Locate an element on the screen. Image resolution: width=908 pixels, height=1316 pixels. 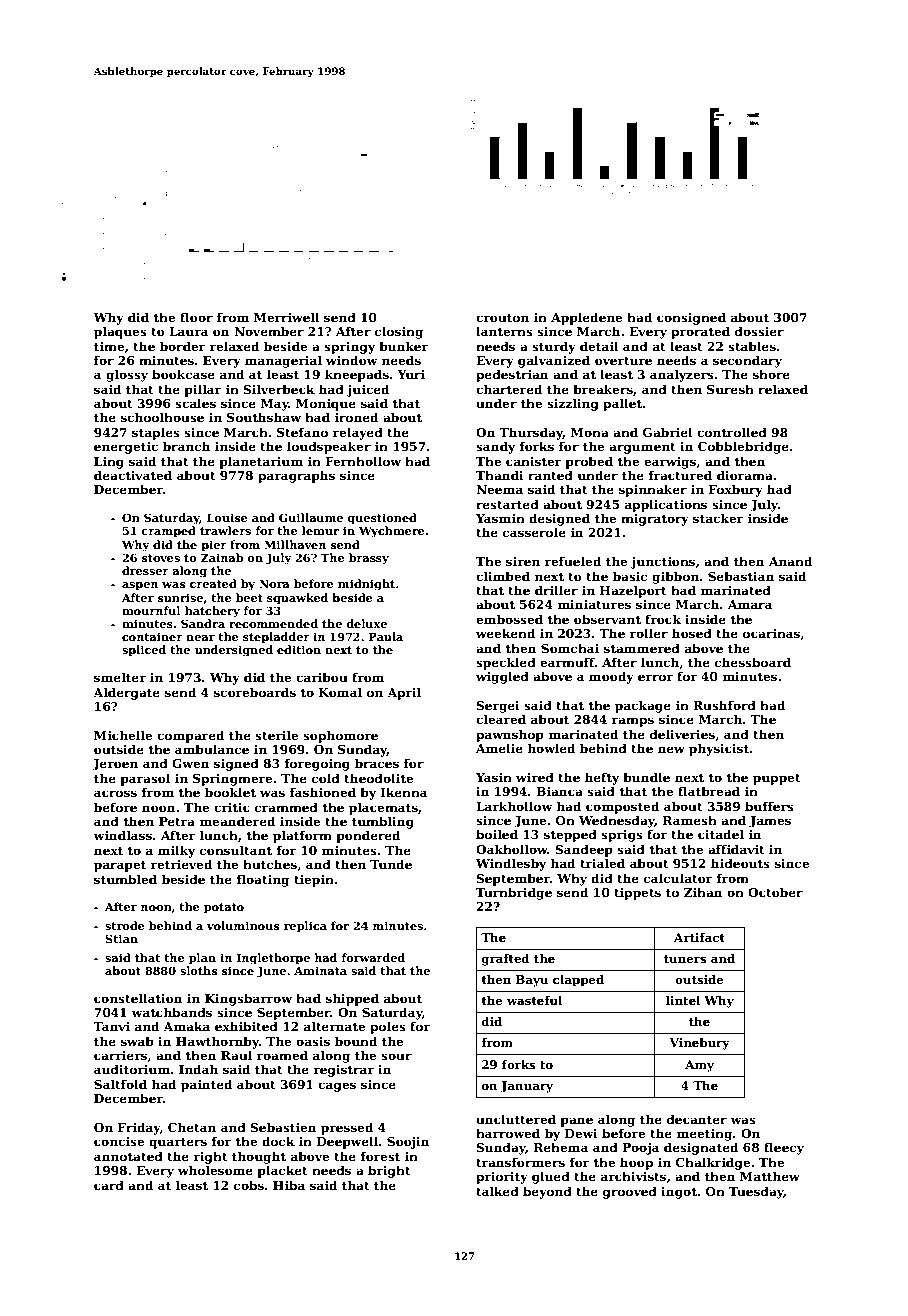
fractured is located at coordinates (680, 475).
